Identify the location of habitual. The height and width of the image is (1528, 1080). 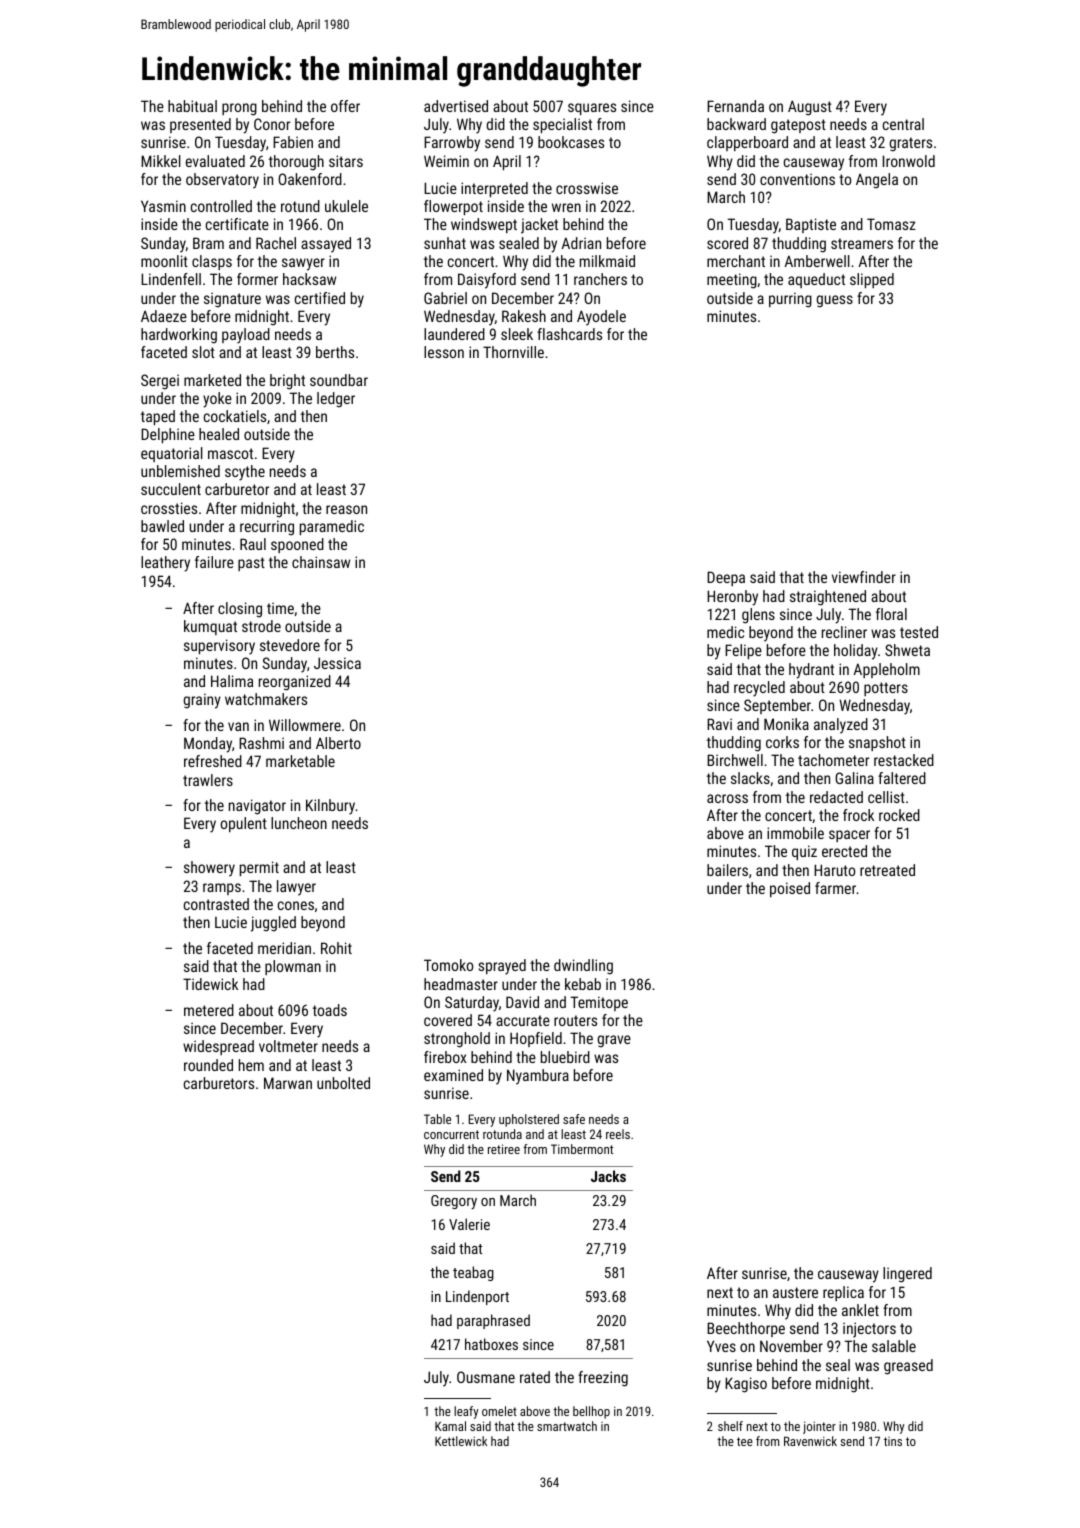
(192, 106).
